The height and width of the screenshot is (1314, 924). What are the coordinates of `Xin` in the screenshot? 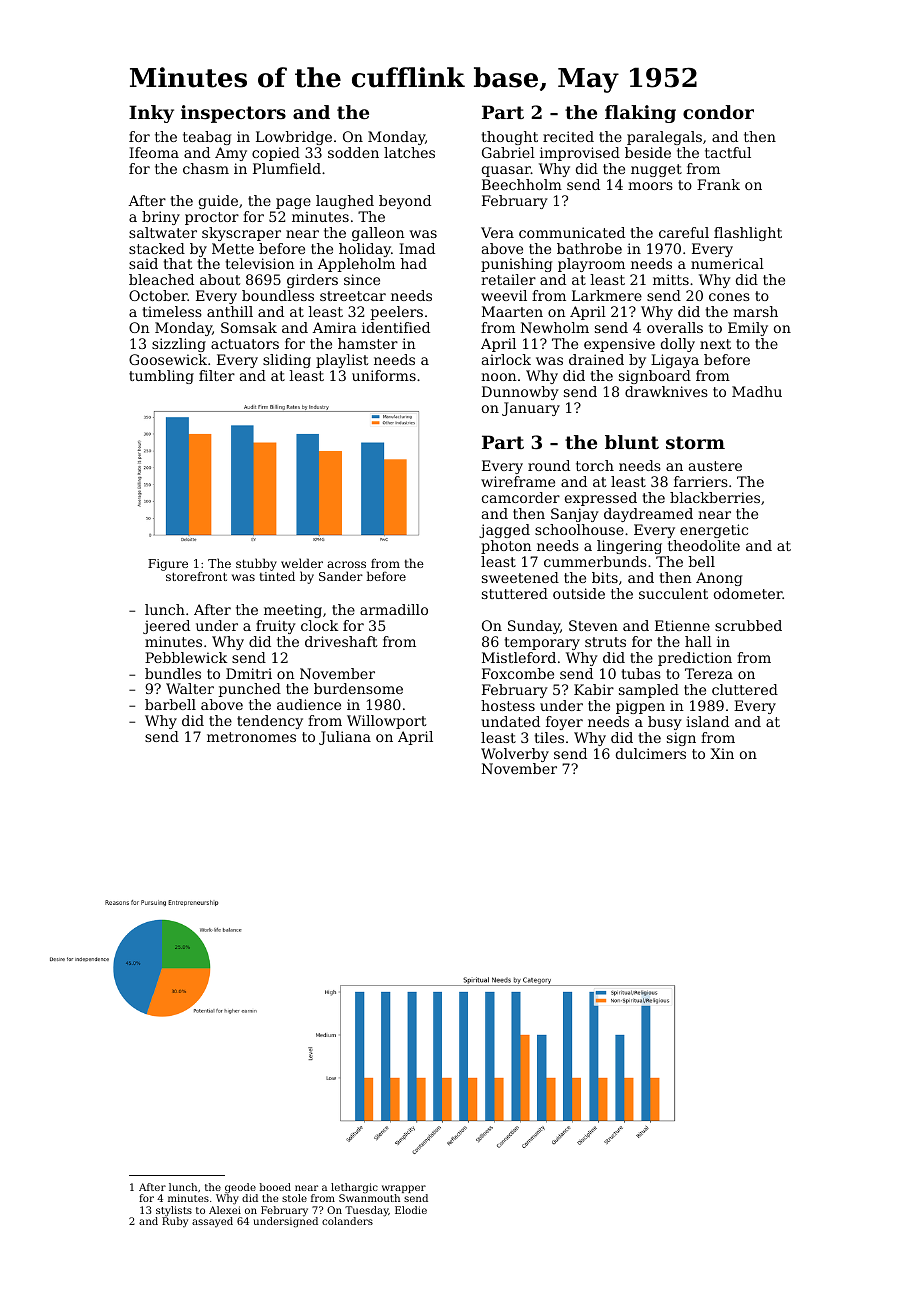 It's located at (722, 753).
